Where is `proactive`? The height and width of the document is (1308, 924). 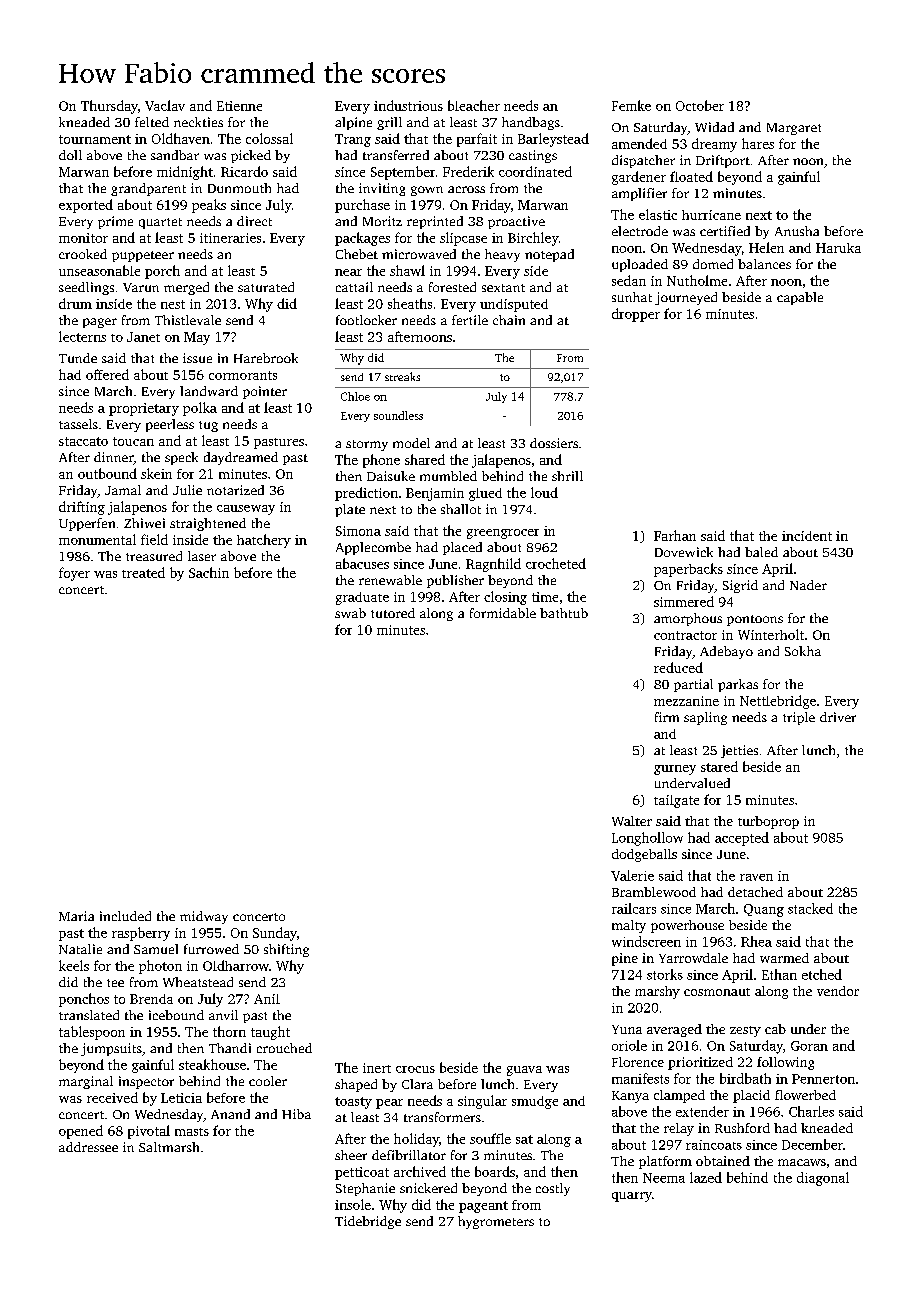 proactive is located at coordinates (516, 222).
